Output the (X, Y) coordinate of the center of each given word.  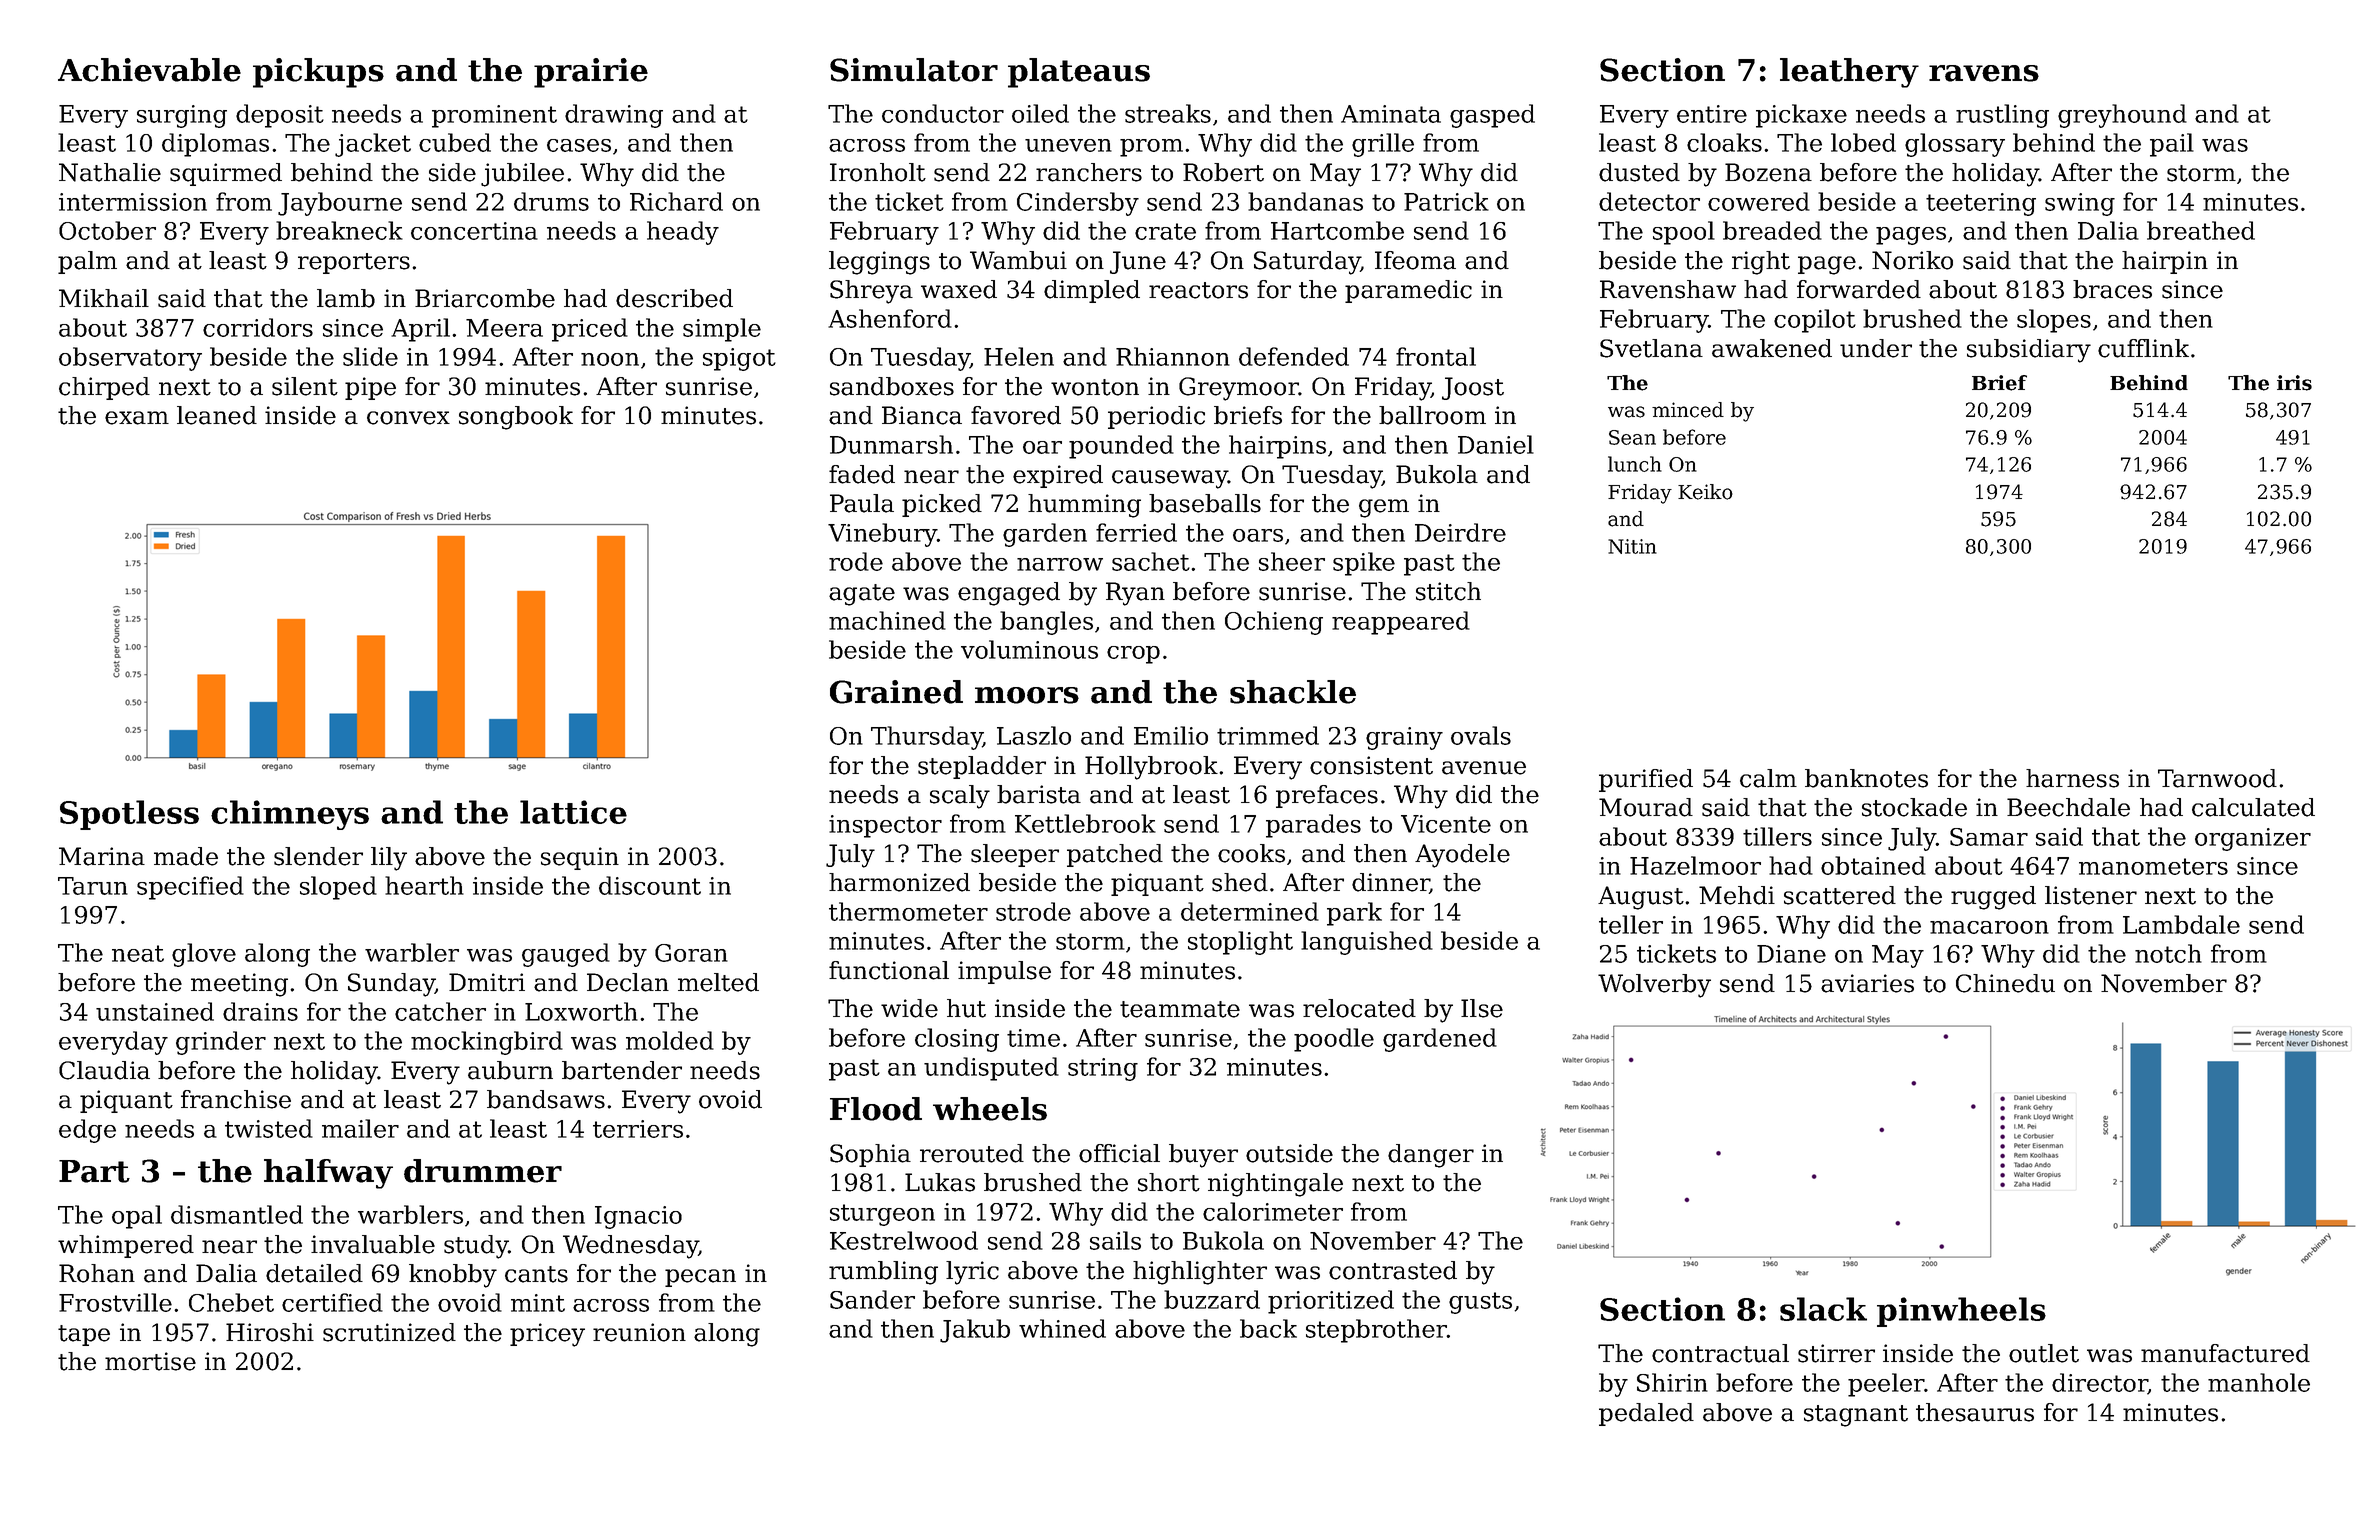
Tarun (93, 886)
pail (2172, 145)
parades (1313, 826)
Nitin (1632, 546)
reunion (639, 1332)
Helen (1019, 356)
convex (408, 418)
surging (182, 116)
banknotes (1866, 778)
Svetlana (1651, 348)
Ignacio (638, 1217)
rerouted (972, 1153)
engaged (1009, 594)
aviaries (1867, 983)
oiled (1040, 113)
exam (137, 418)
